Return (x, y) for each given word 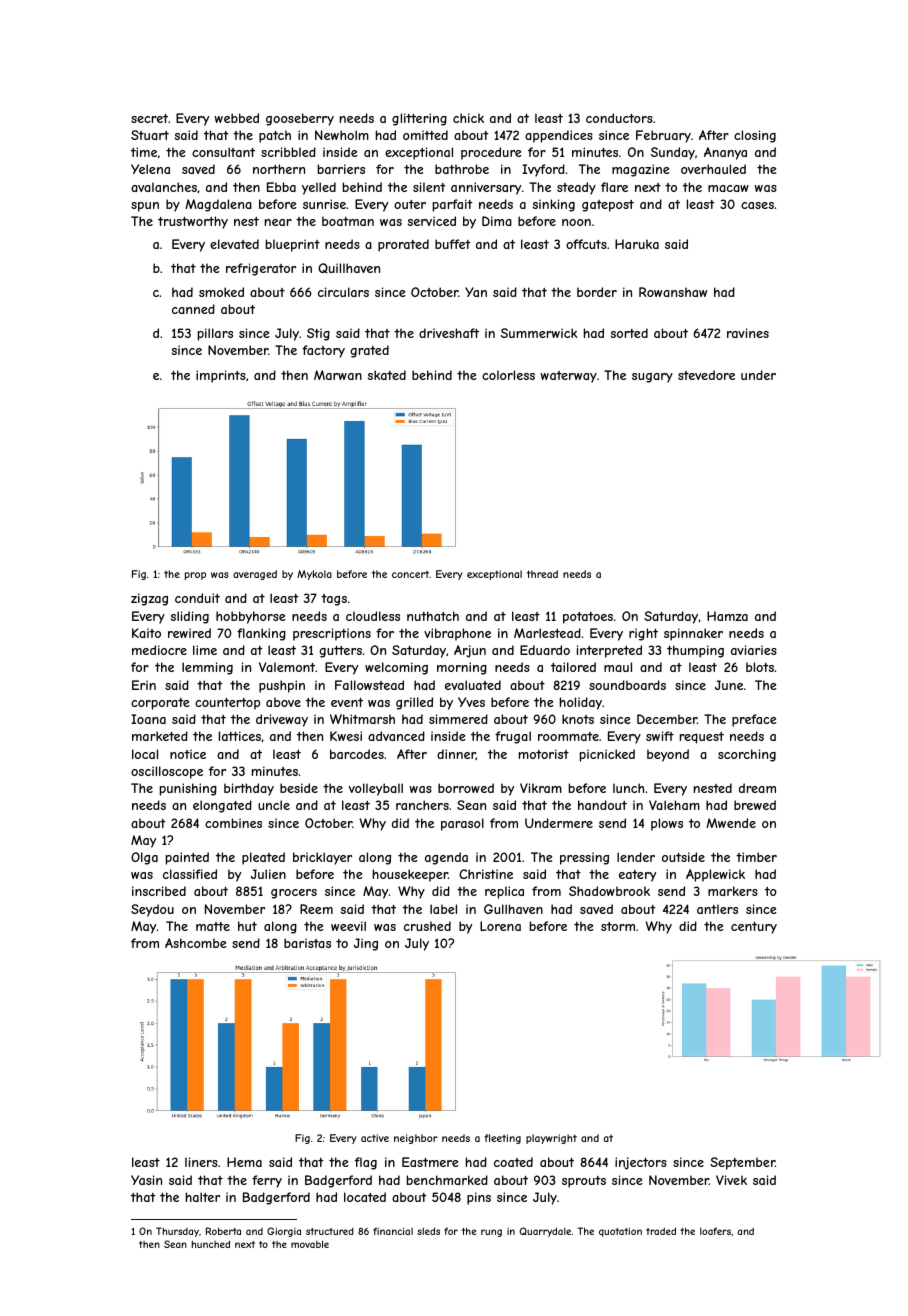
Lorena (500, 926)
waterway (569, 377)
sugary (652, 378)
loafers (715, 1231)
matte (213, 926)
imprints (221, 376)
